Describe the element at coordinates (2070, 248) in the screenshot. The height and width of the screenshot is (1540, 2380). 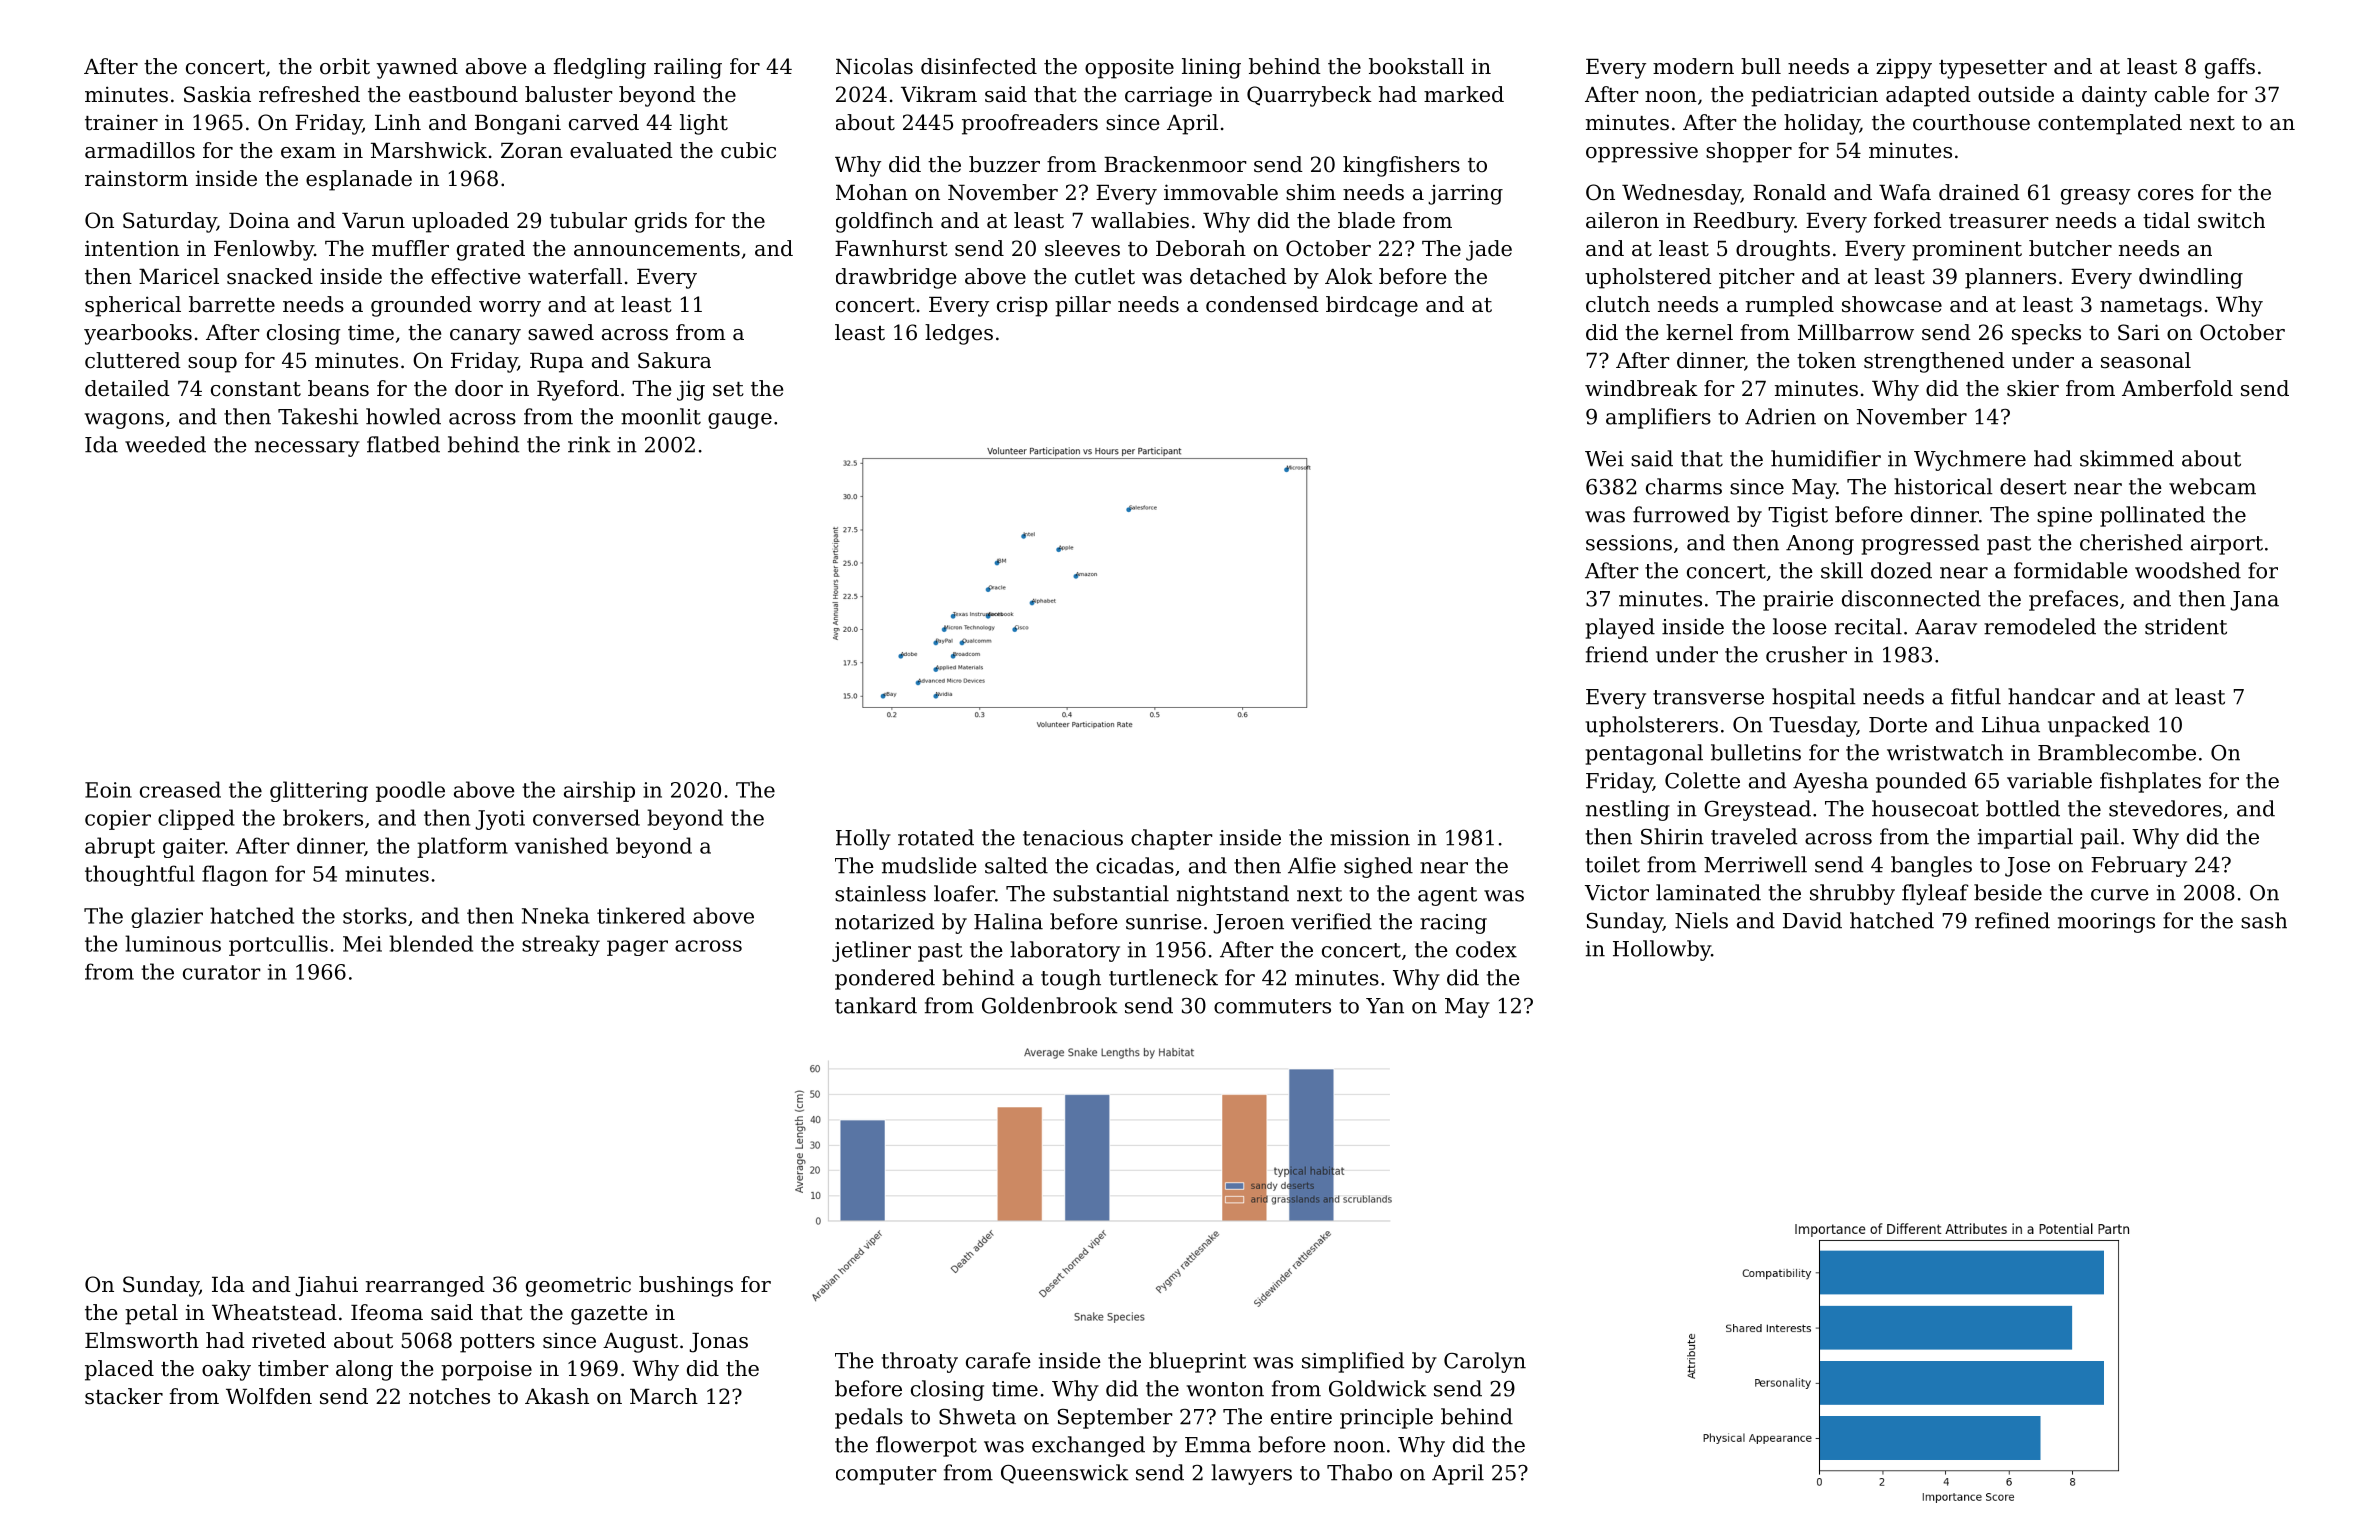
I see `butcher` at that location.
